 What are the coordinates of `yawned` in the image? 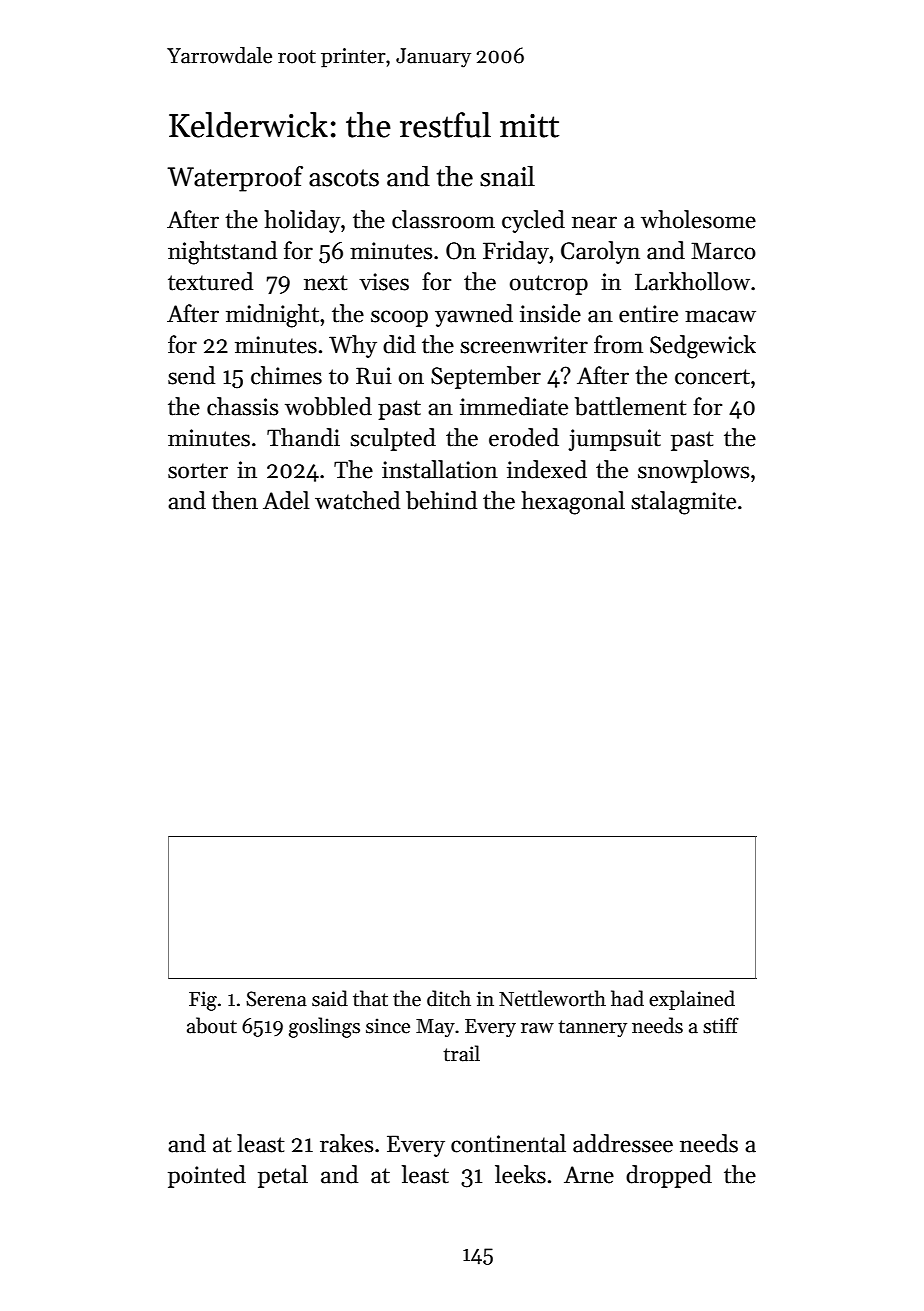 It's located at (474, 315).
